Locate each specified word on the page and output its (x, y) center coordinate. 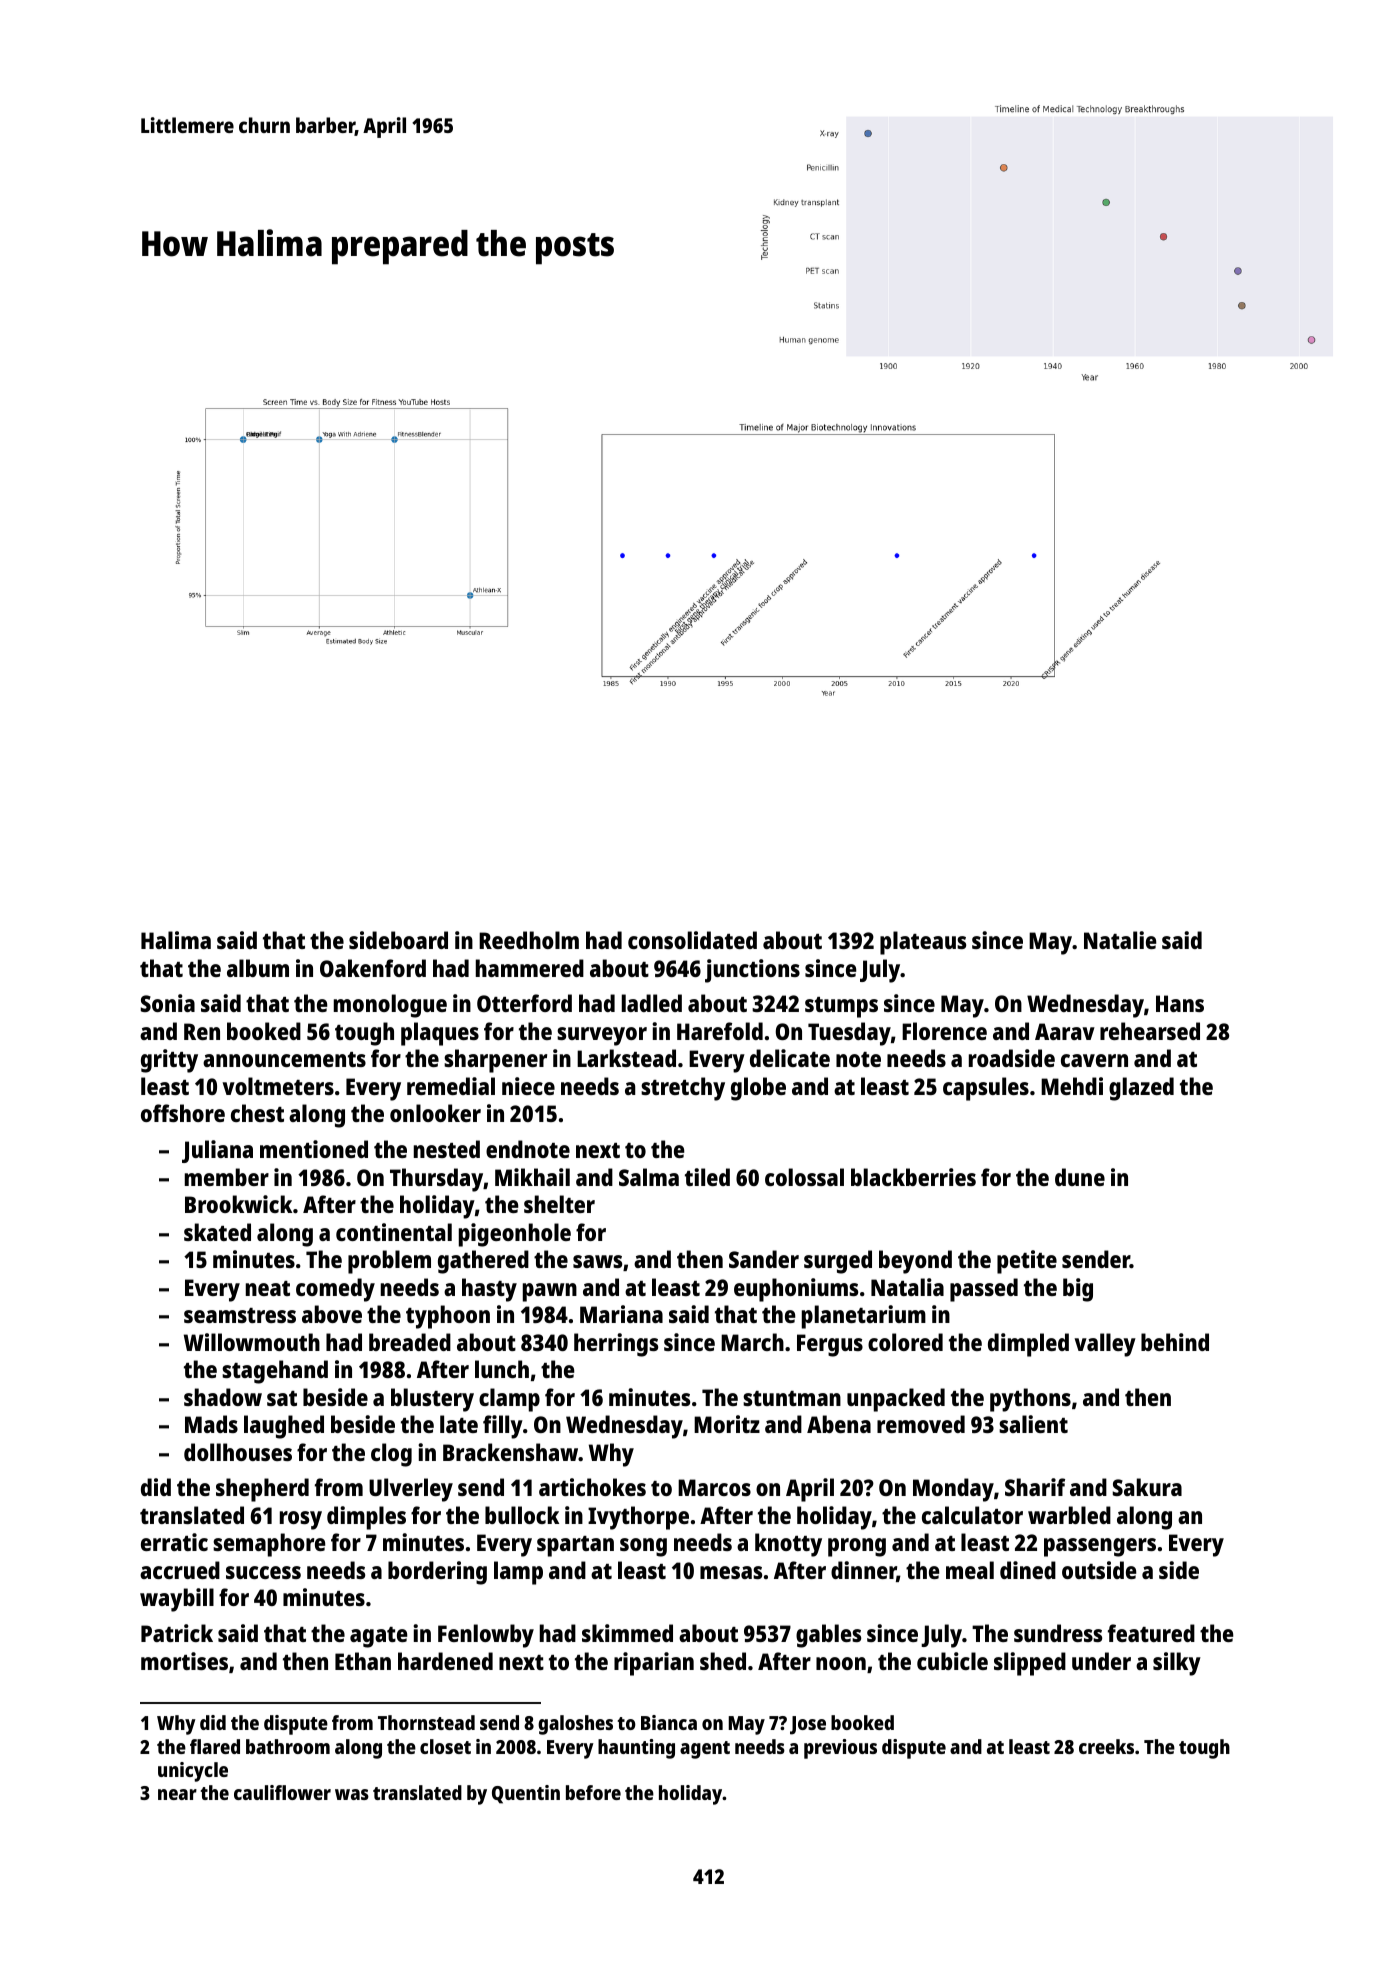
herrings (616, 1345)
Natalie (1120, 940)
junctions (752, 971)
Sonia (168, 1003)
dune (1080, 1177)
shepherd (262, 1490)
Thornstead (426, 1722)
